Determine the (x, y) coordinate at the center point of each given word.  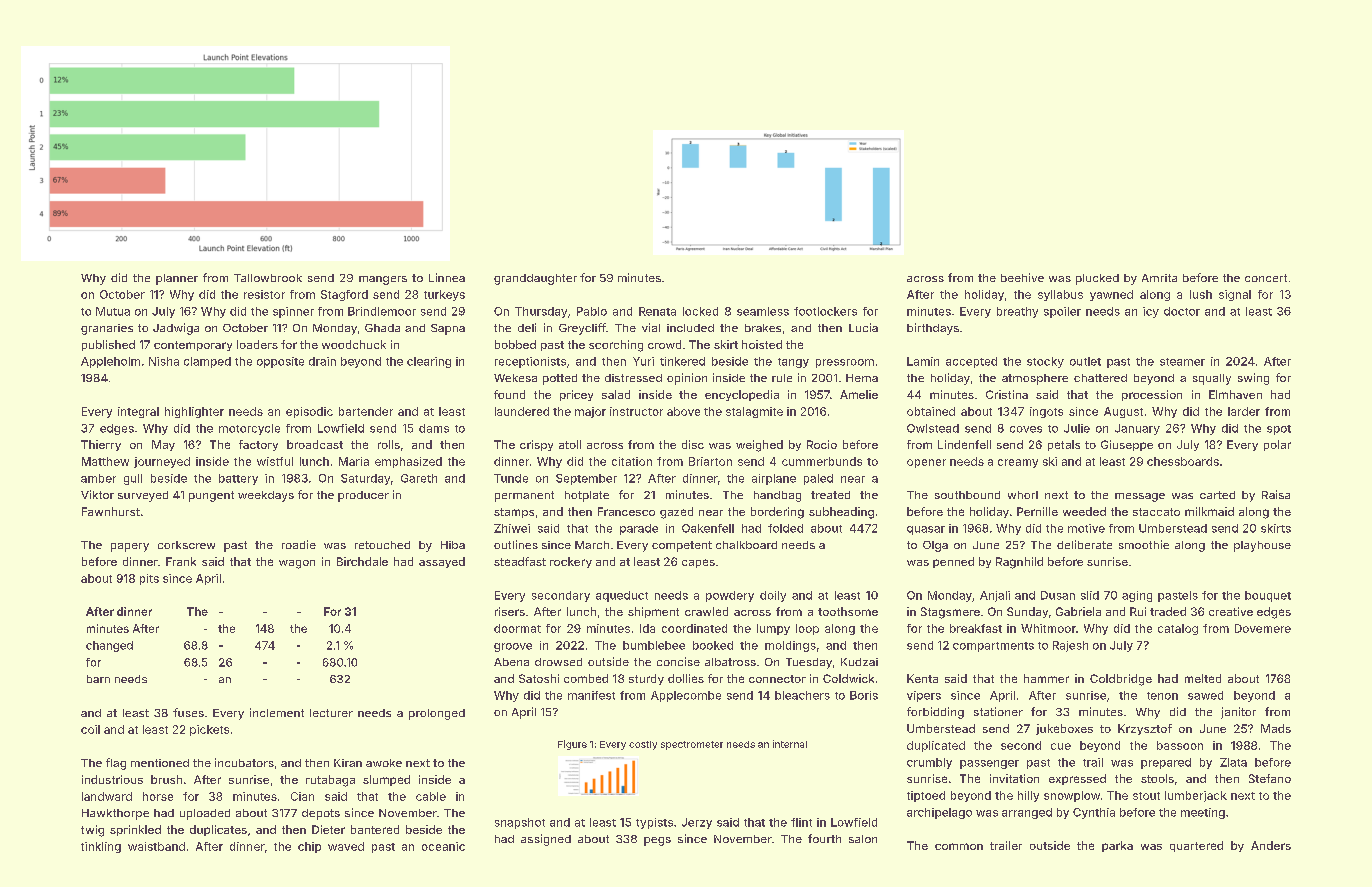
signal (1235, 295)
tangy (793, 363)
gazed (676, 513)
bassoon (1180, 745)
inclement (277, 712)
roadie (299, 544)
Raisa (1276, 494)
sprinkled (135, 830)
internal (790, 744)
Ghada (382, 328)
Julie (1077, 428)
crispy (536, 445)
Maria (354, 461)
